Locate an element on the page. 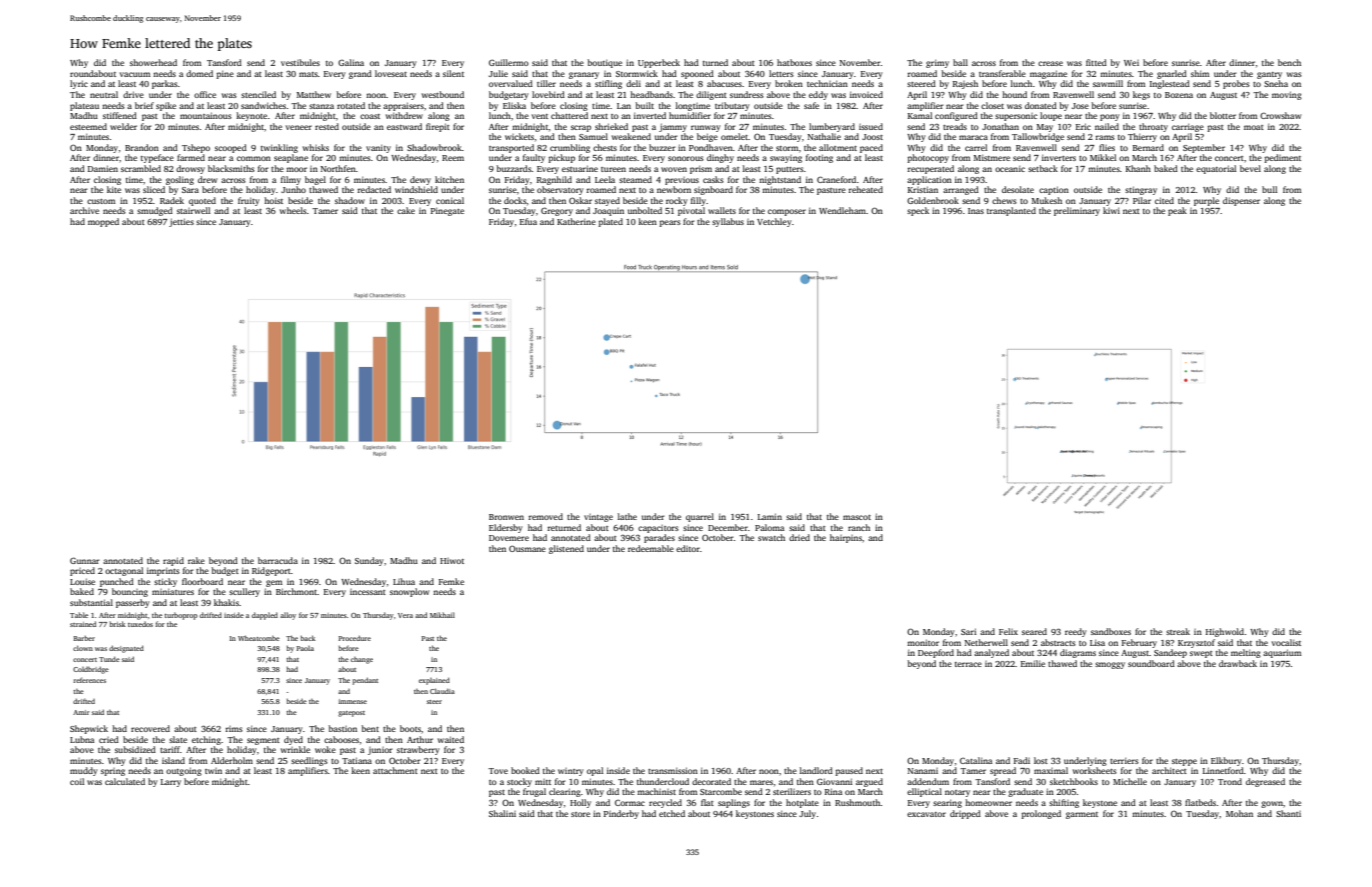 This document has width=1372, height=887. mascot is located at coordinates (857, 517).
